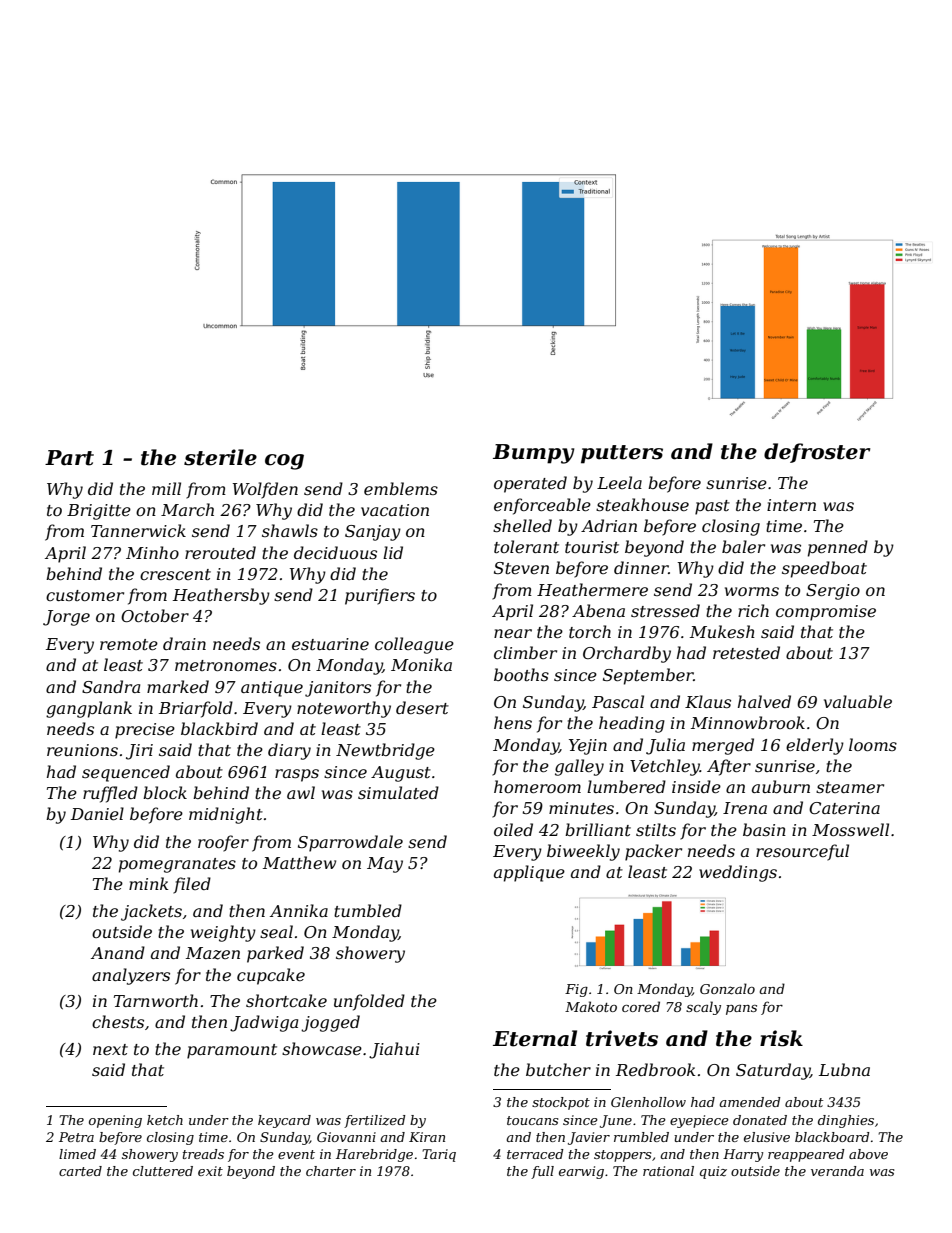  Describe the element at coordinates (401, 488) in the document. I see `emblems` at that location.
